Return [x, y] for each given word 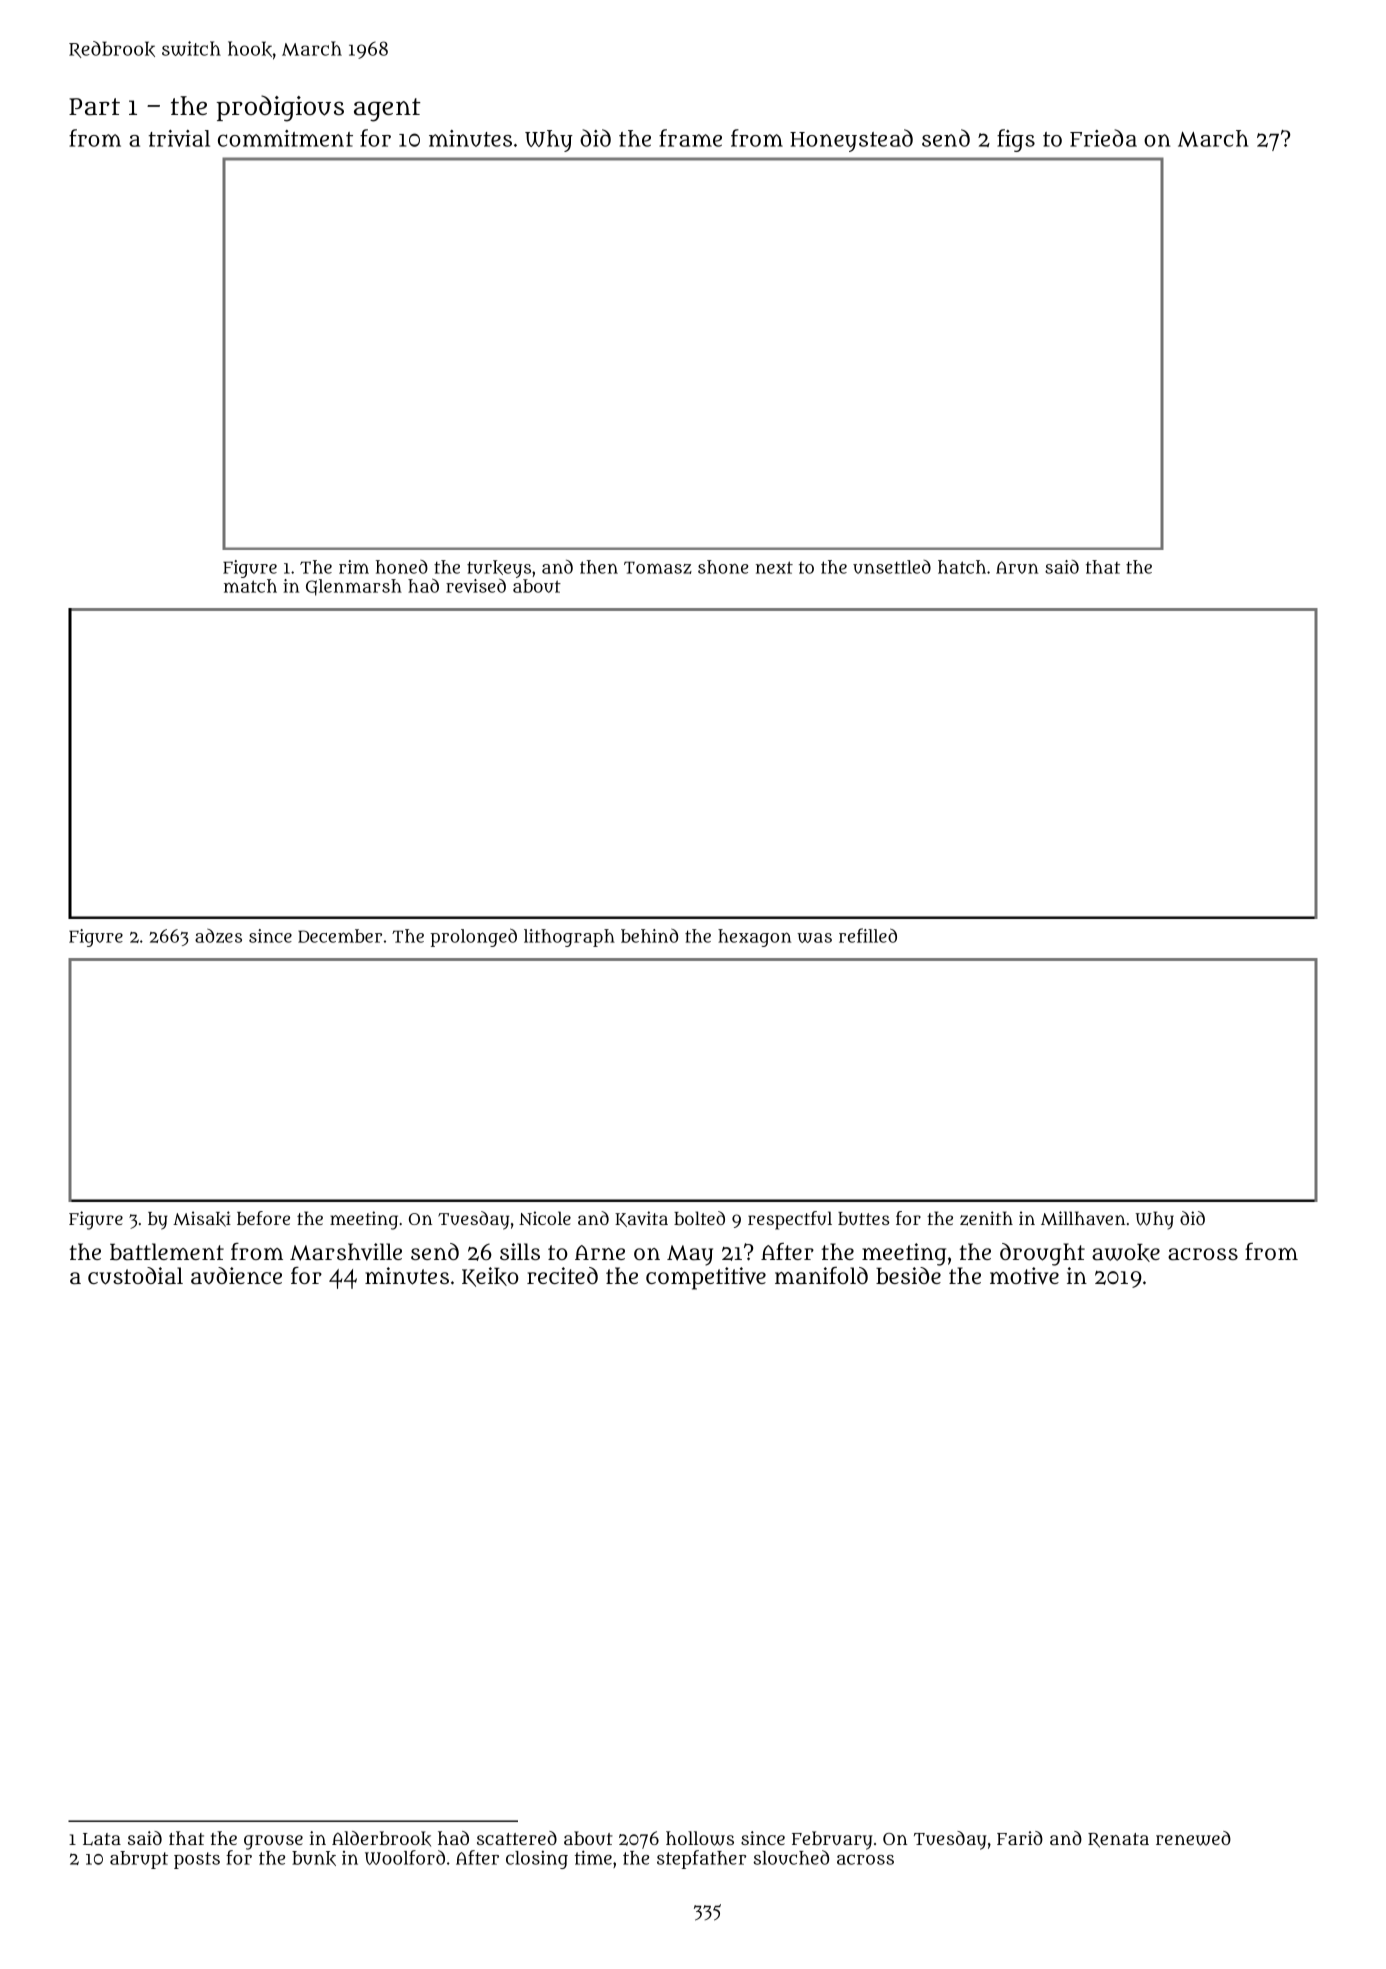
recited [562, 1275]
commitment [285, 138]
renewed [1193, 1838]
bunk [314, 1858]
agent [387, 110]
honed [402, 567]
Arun [1017, 567]
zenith [986, 1218]
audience [236, 1275]
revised [476, 585]
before [263, 1218]
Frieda [1103, 138]
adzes [218, 936]
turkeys [499, 569]
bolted [699, 1218]
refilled [868, 935]
